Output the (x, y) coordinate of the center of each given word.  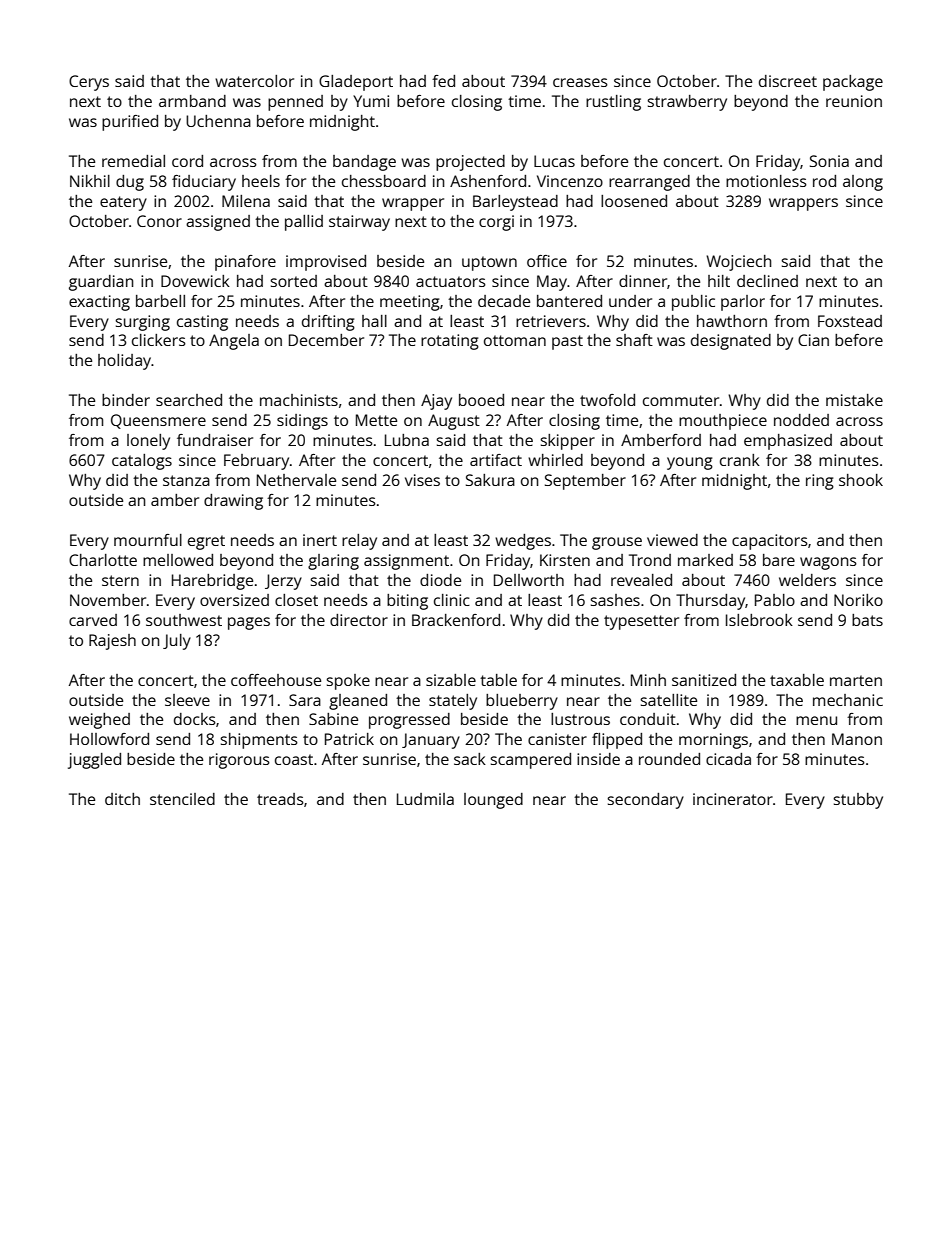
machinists (299, 400)
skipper (567, 442)
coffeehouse (276, 680)
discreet (788, 81)
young (690, 463)
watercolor (254, 81)
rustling (613, 103)
